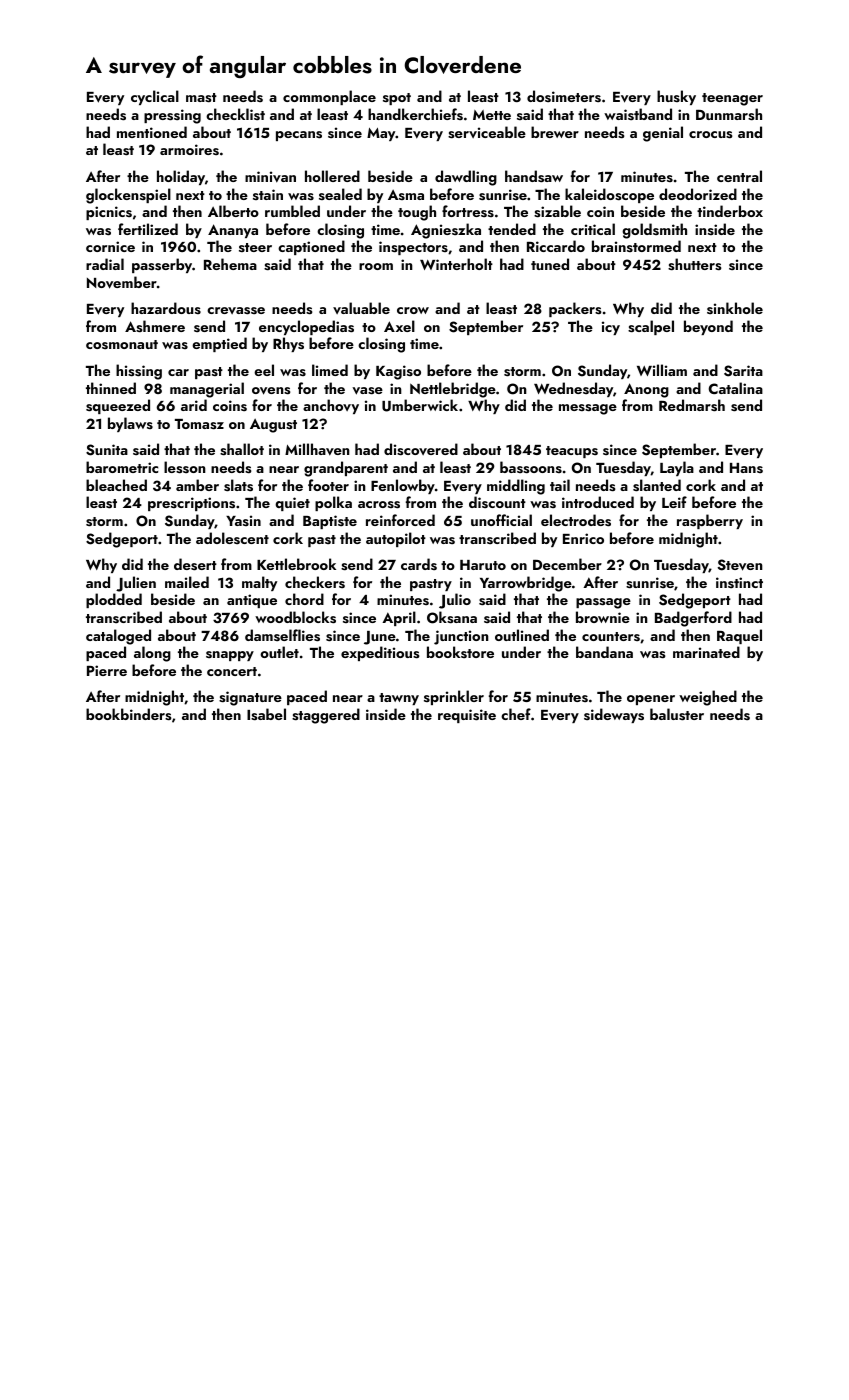  What do you see at coordinates (573, 389) in the screenshot?
I see `Wednesday` at bounding box center [573, 389].
